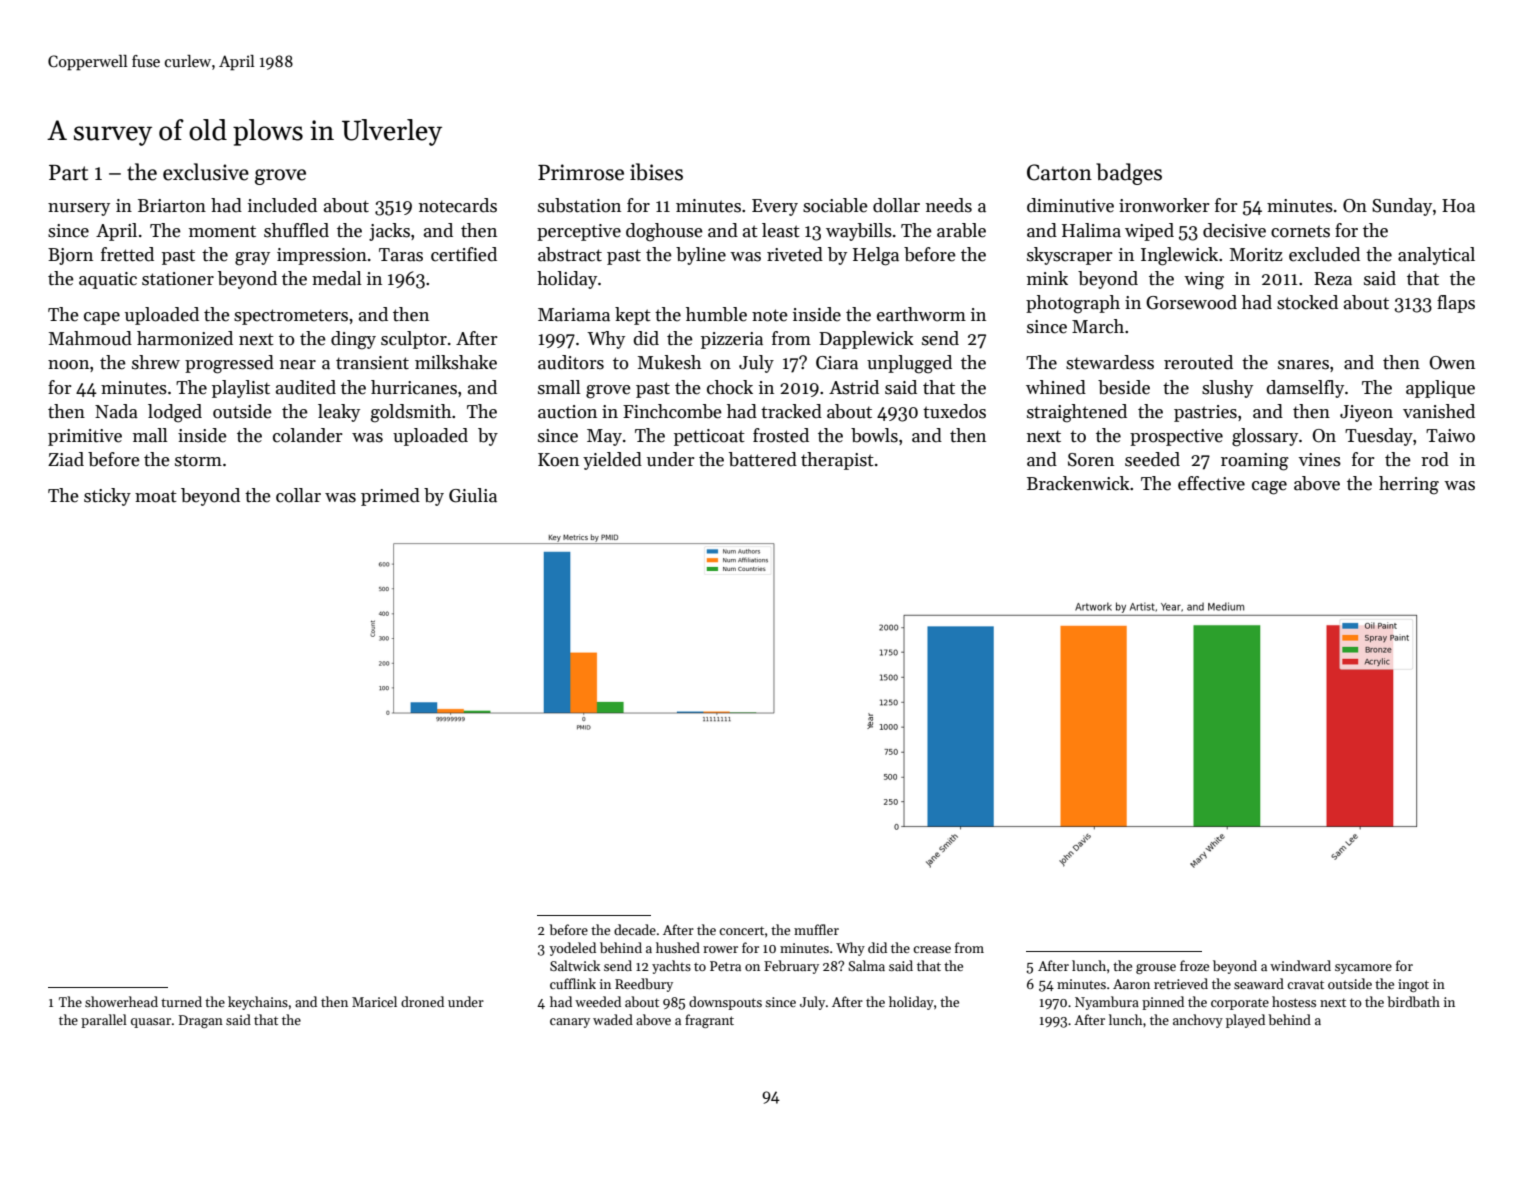 Image resolution: width=1524 pixels, height=1178 pixels. What do you see at coordinates (374, 1001) in the screenshot?
I see `Maricel` at bounding box center [374, 1001].
